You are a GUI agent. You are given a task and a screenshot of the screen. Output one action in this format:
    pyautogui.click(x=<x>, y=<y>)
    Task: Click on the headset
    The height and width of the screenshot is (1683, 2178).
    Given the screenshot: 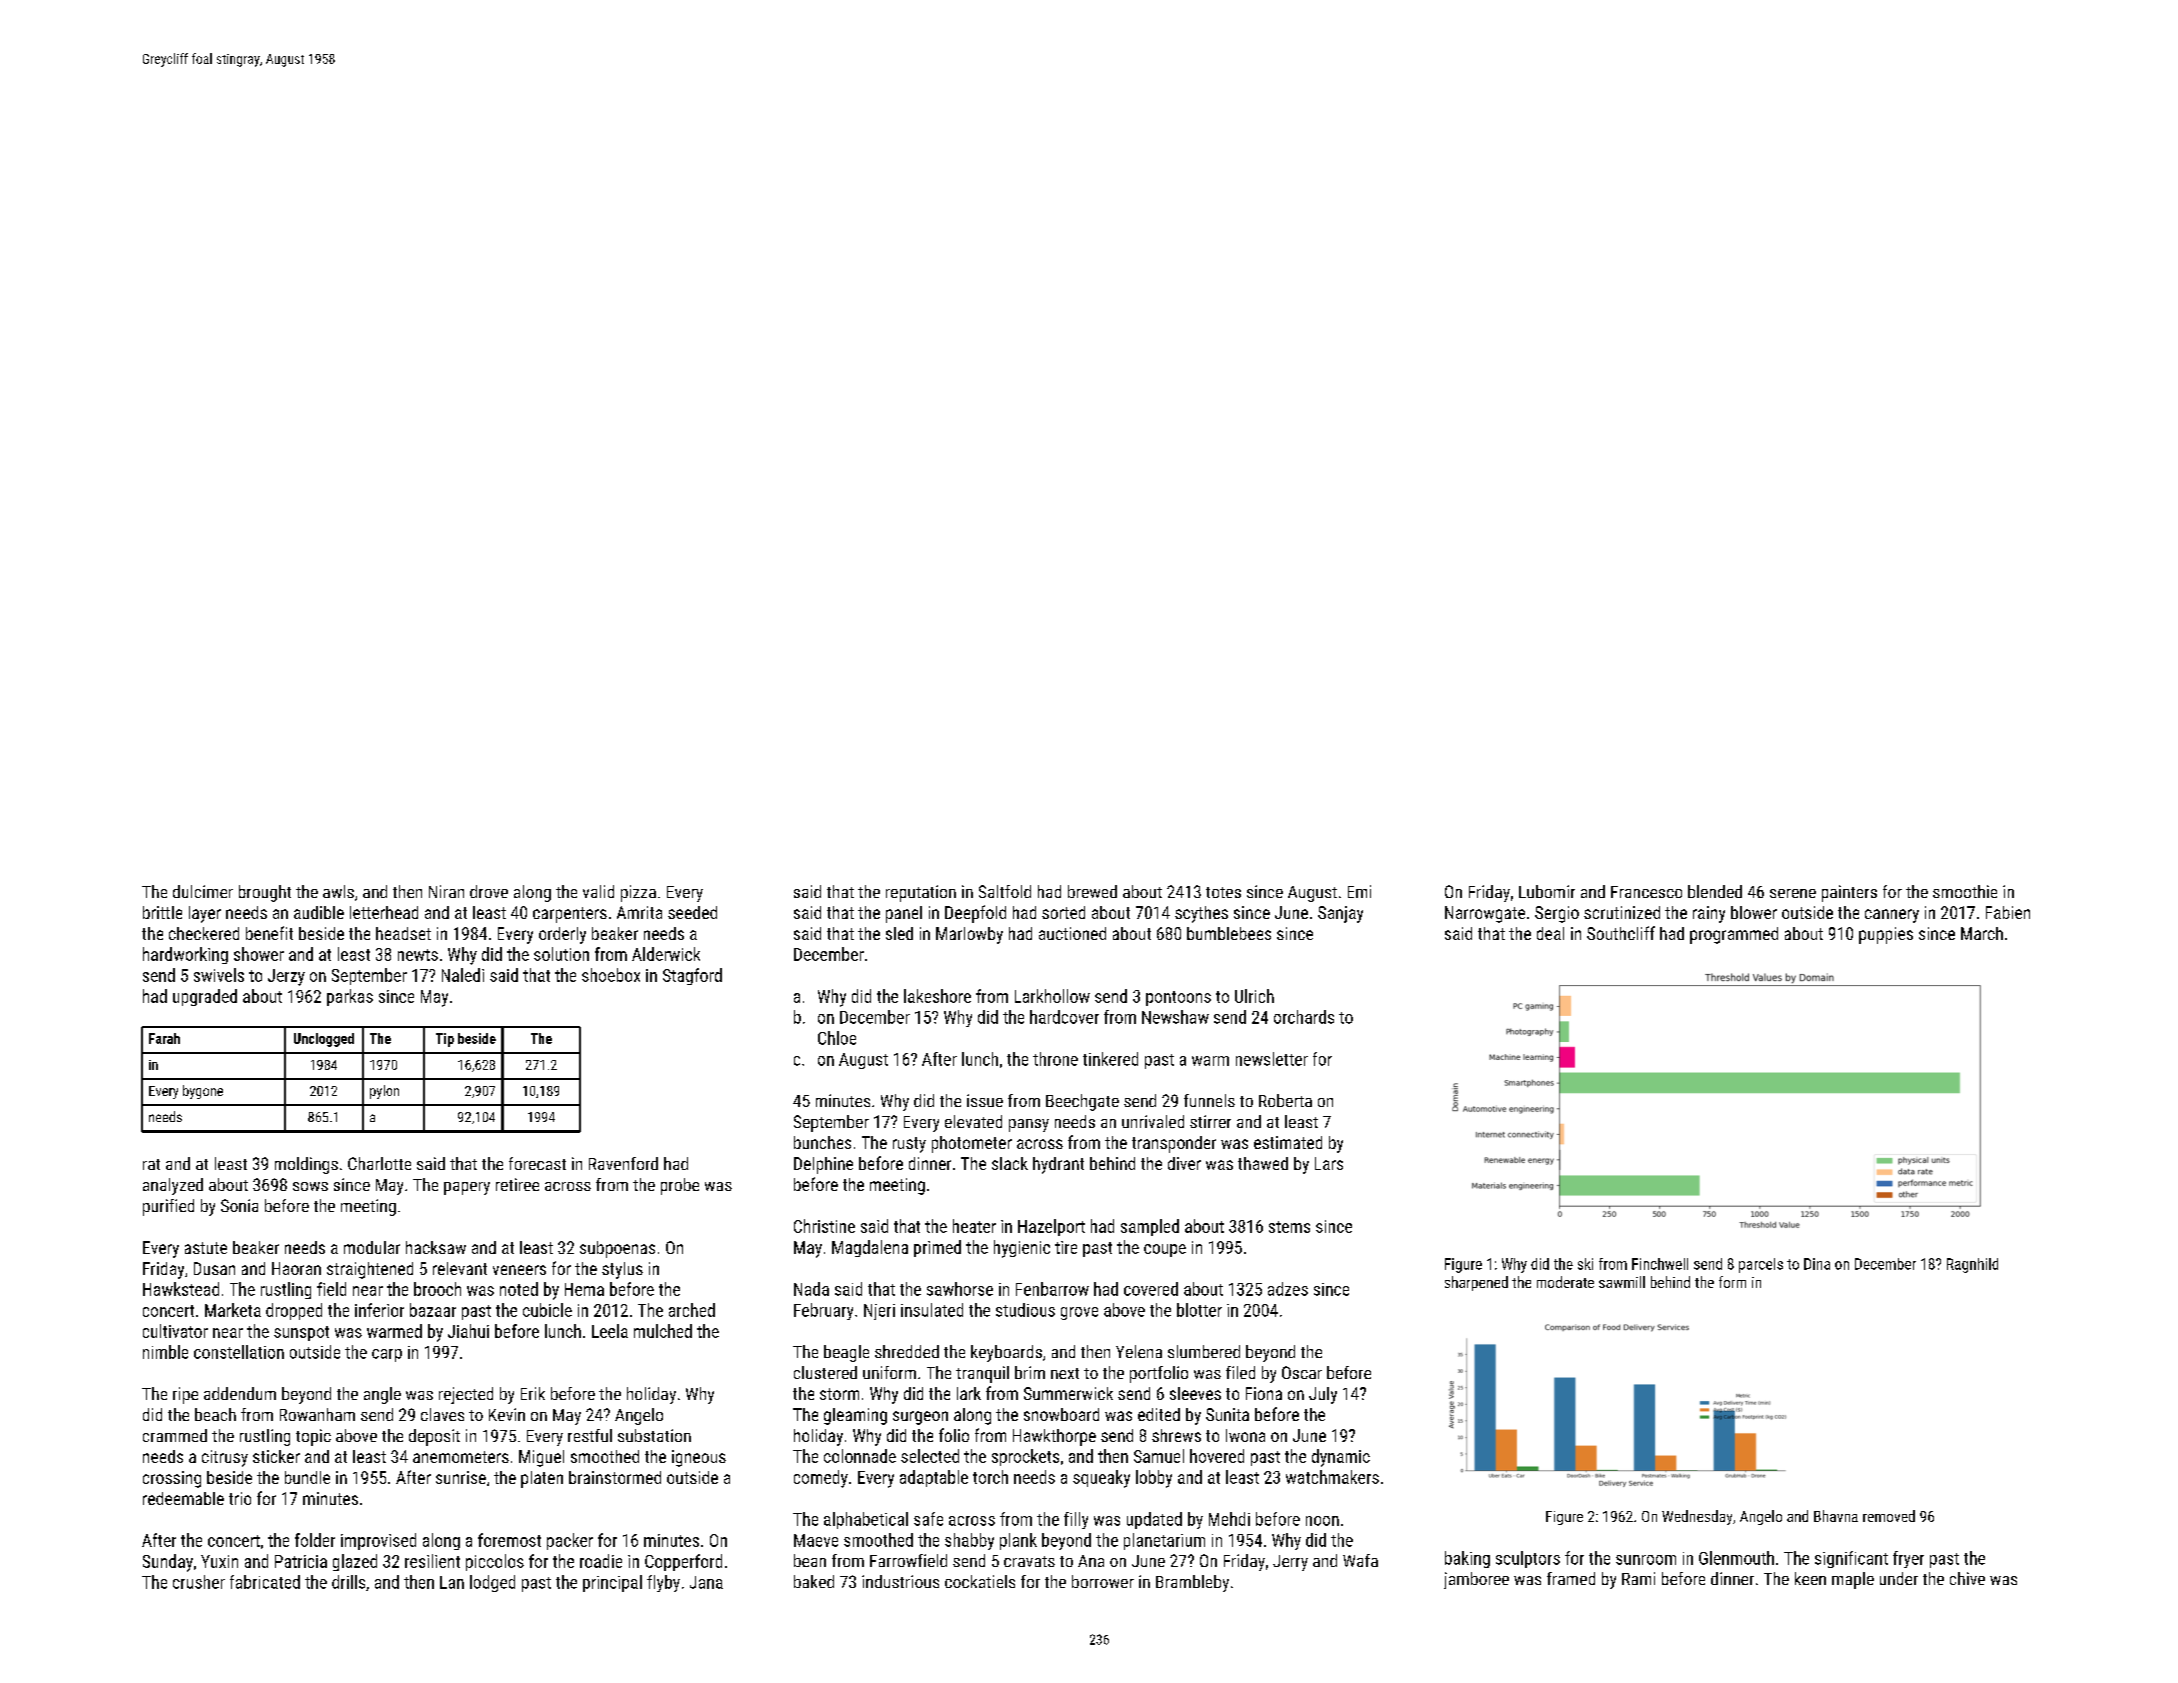 What is the action you would take?
    pyautogui.click(x=403, y=933)
